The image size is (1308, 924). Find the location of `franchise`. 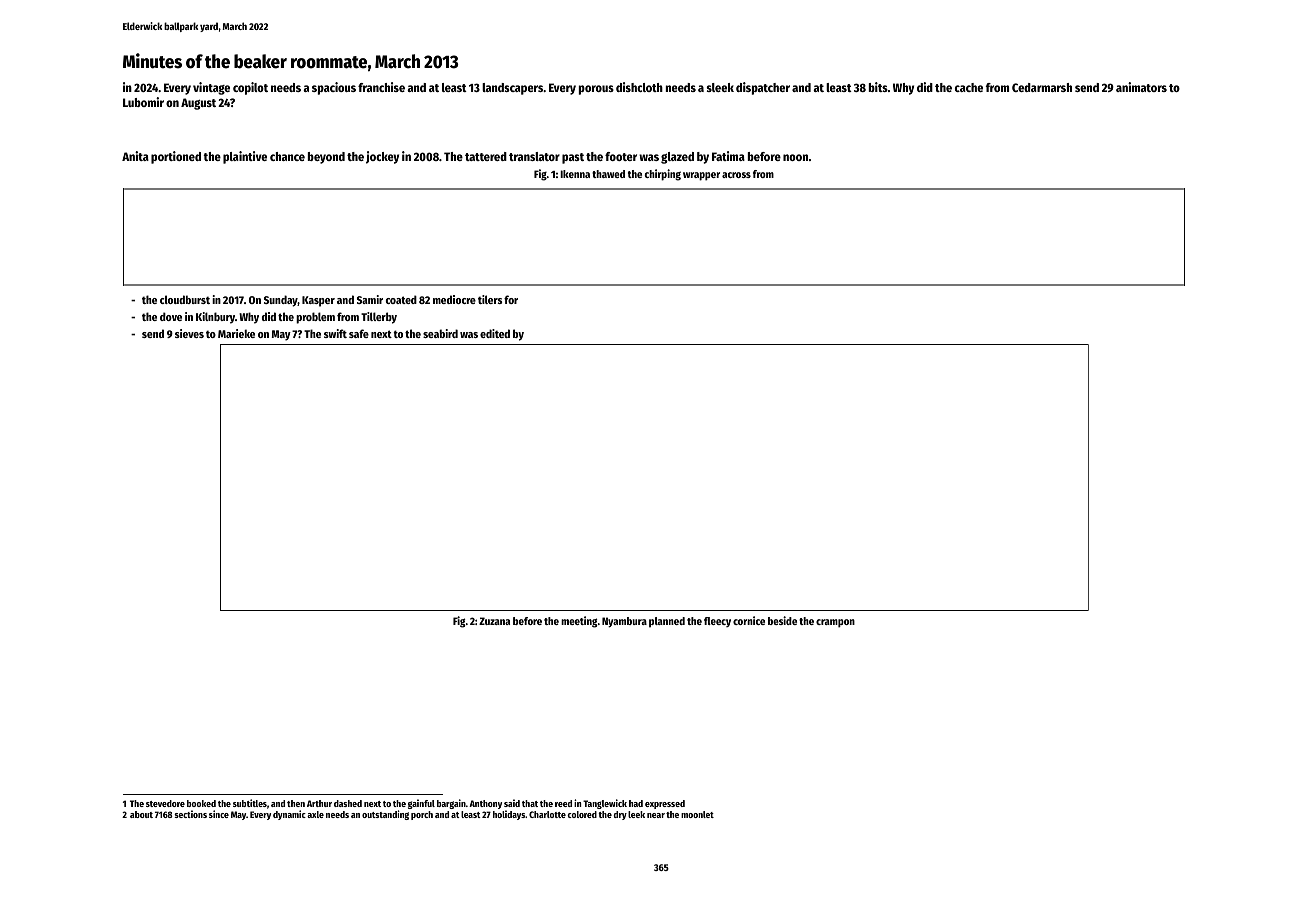

franchise is located at coordinates (381, 87).
